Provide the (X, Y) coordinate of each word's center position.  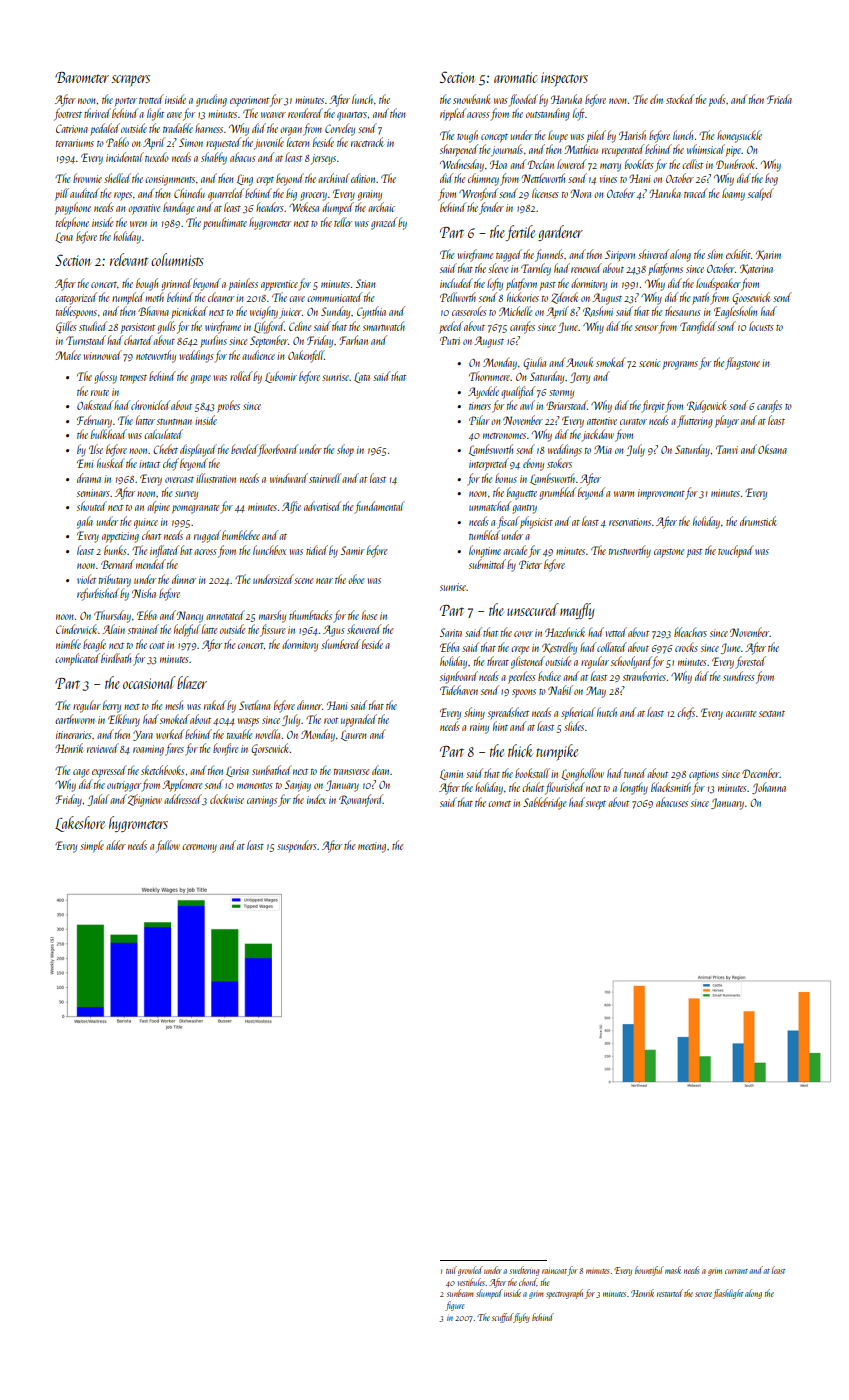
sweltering (524, 1271)
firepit (653, 406)
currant (736, 1271)
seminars (93, 493)
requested (223, 143)
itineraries (74, 735)
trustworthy (630, 551)
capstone (669, 553)
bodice (549, 676)
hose (369, 615)
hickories (523, 297)
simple (92, 846)
